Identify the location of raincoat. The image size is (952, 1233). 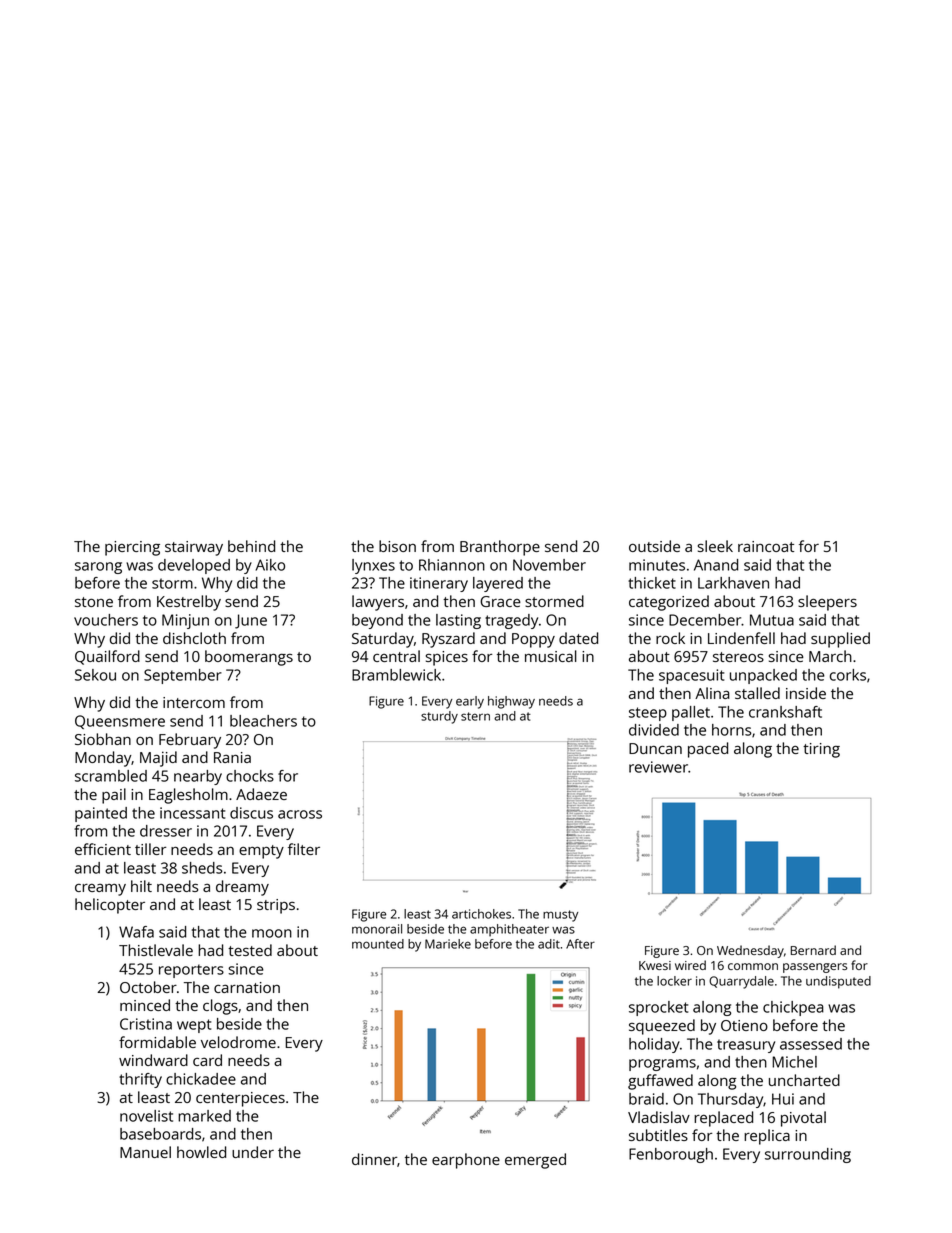
(766, 546).
